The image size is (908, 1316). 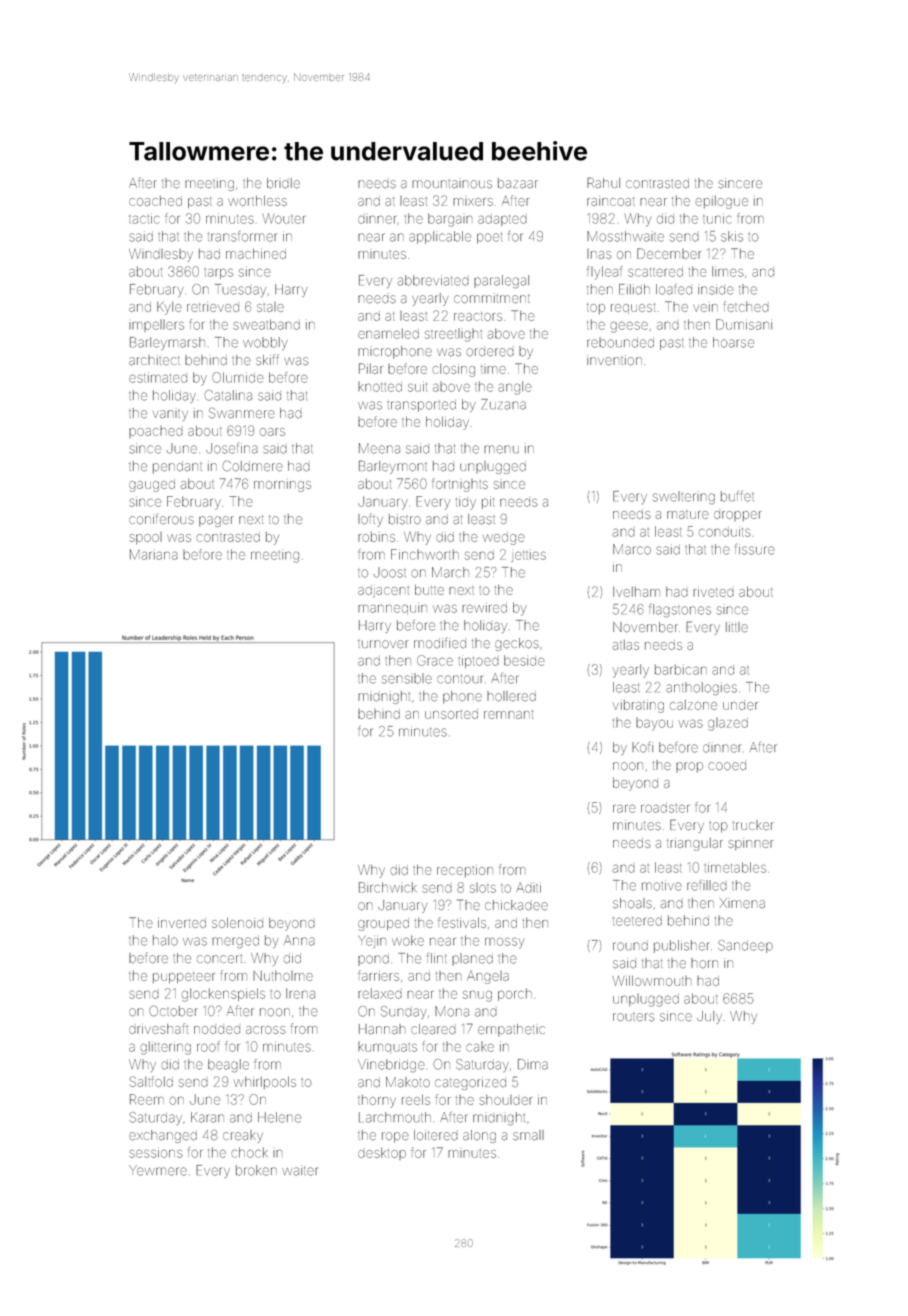 I want to click on rewired, so click(x=484, y=608).
